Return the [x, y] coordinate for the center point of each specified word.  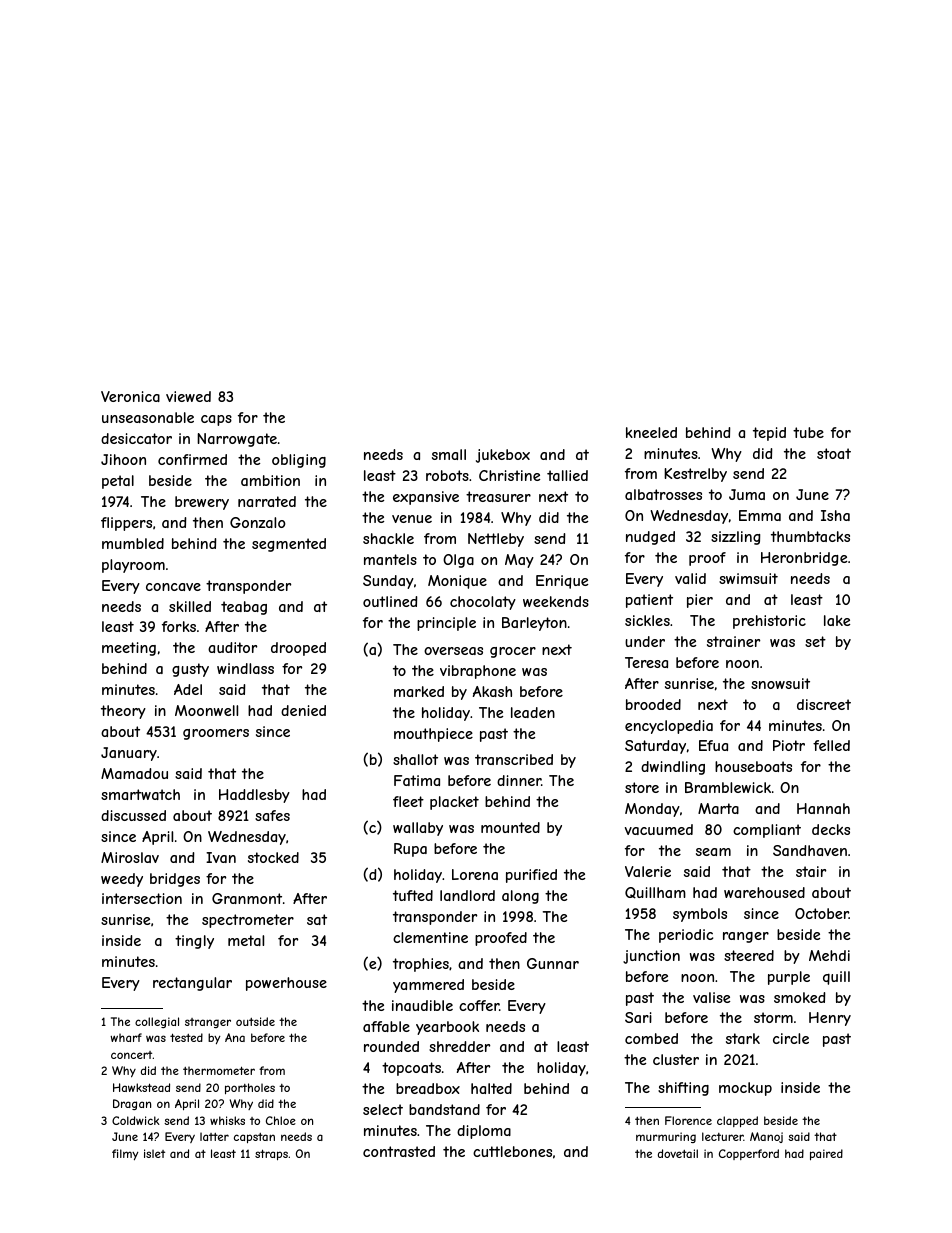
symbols [700, 915]
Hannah [823, 808]
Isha [835, 515]
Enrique [562, 582]
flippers [126, 524]
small [449, 454]
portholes [250, 1088]
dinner [519, 780]
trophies [421, 965]
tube [808, 432]
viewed [188, 396]
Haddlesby [254, 796]
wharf [126, 1037]
